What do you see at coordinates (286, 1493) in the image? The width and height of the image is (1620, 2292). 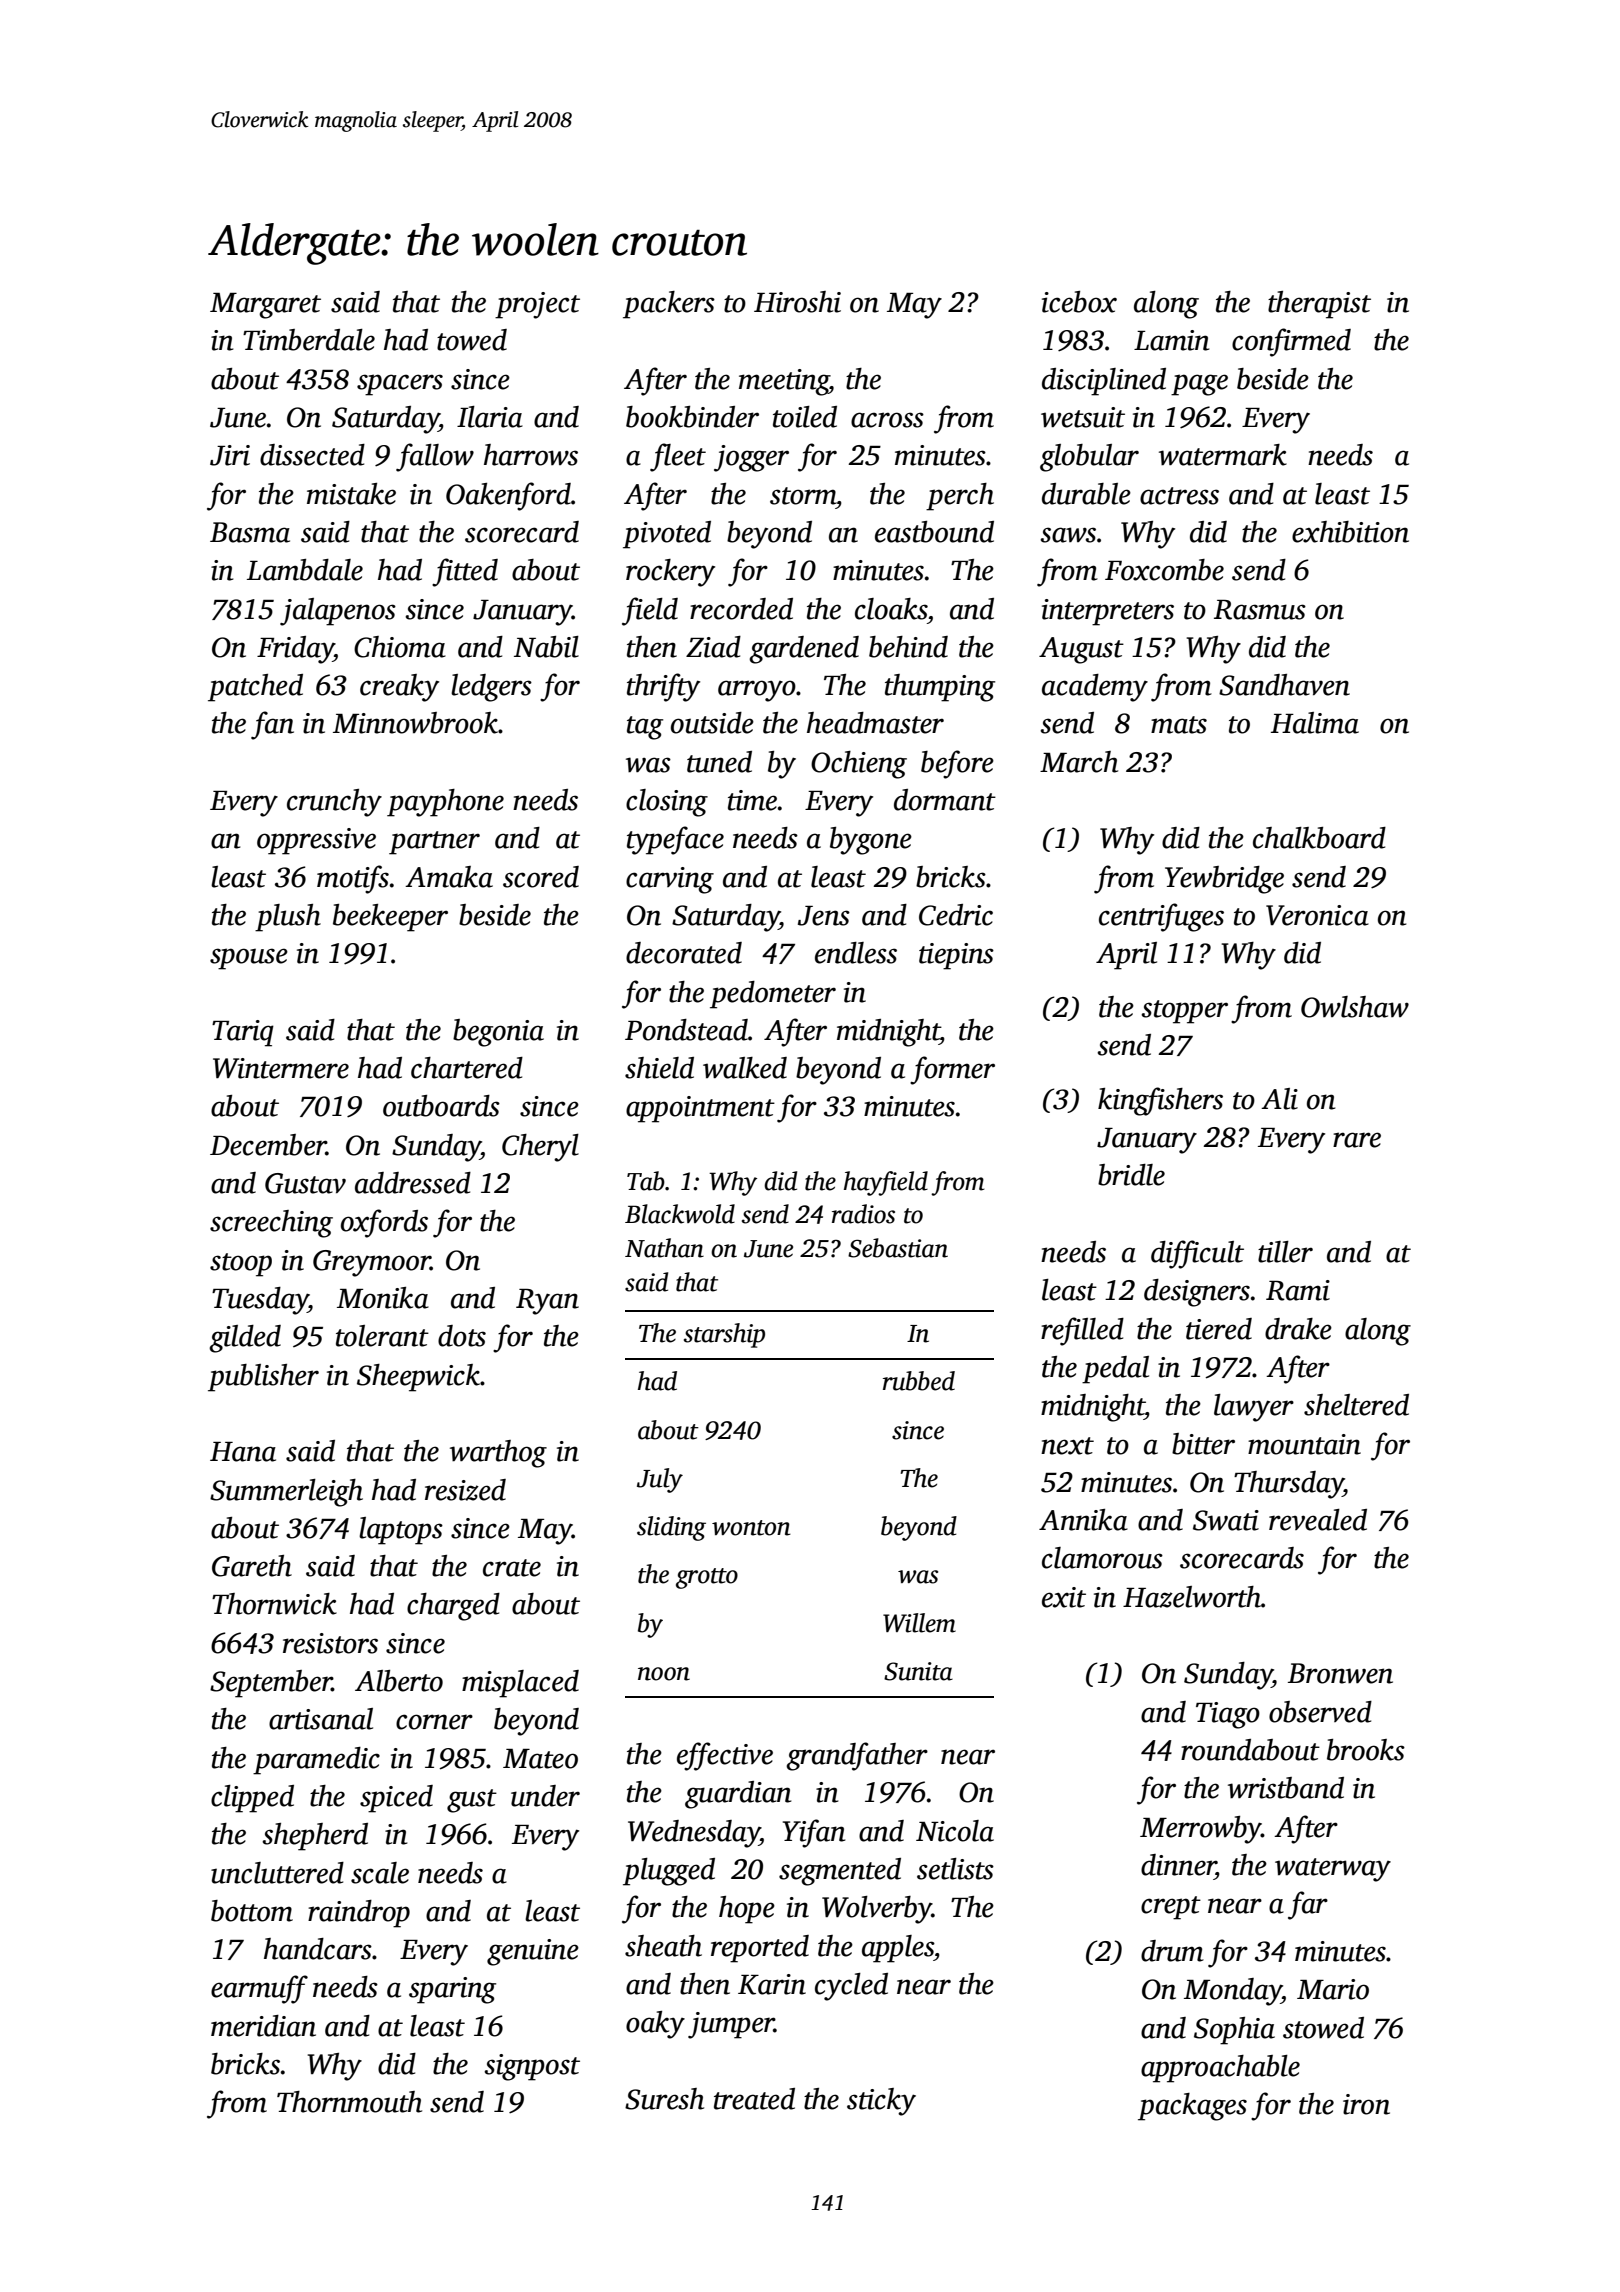 I see `Summerleigh` at bounding box center [286, 1493].
